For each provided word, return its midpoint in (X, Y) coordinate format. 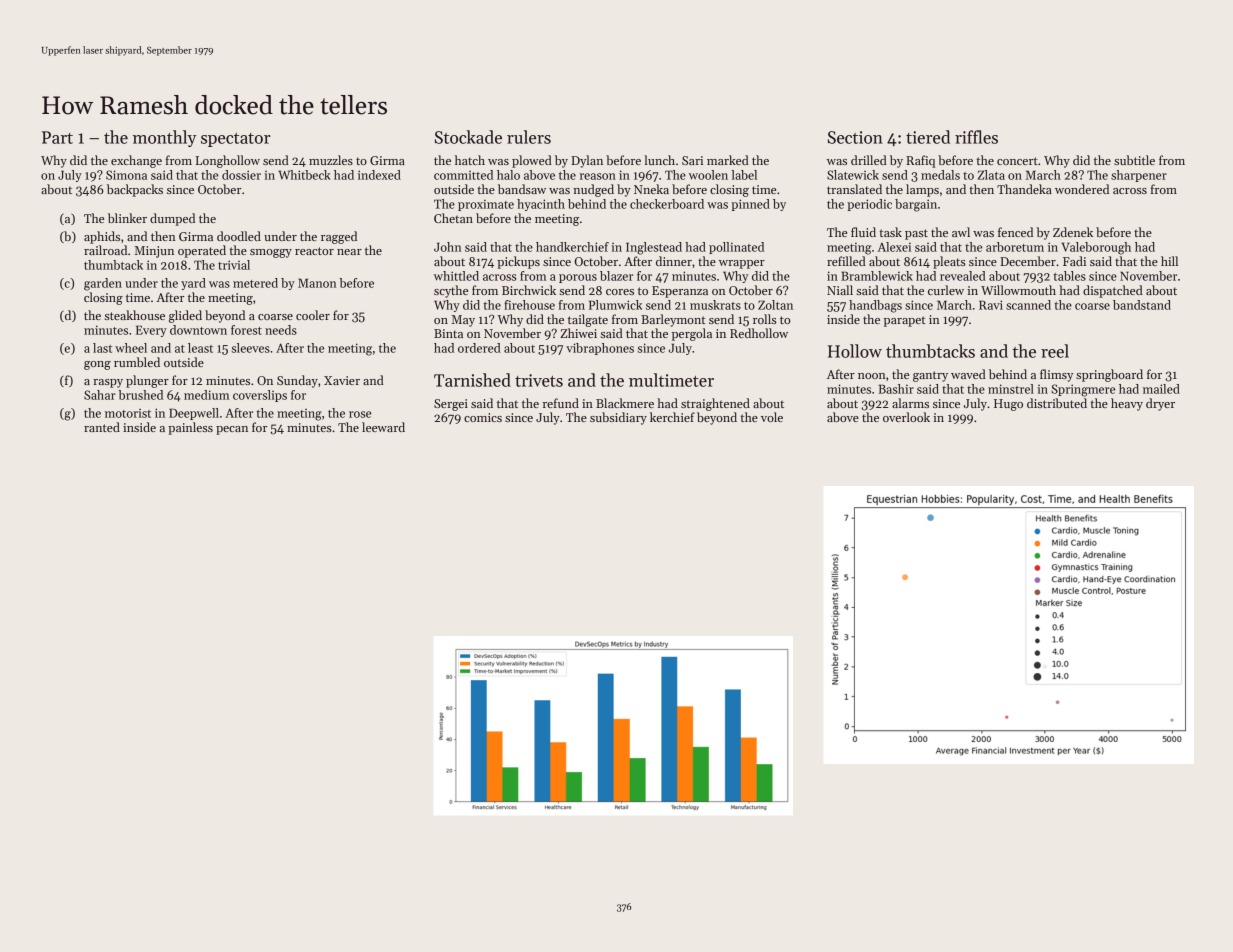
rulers (529, 137)
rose (360, 414)
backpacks (135, 190)
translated (854, 189)
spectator (236, 140)
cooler (313, 315)
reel (1055, 351)
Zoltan (775, 305)
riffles (976, 137)
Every (151, 331)
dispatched (1113, 291)
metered (255, 283)
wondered (1082, 189)
